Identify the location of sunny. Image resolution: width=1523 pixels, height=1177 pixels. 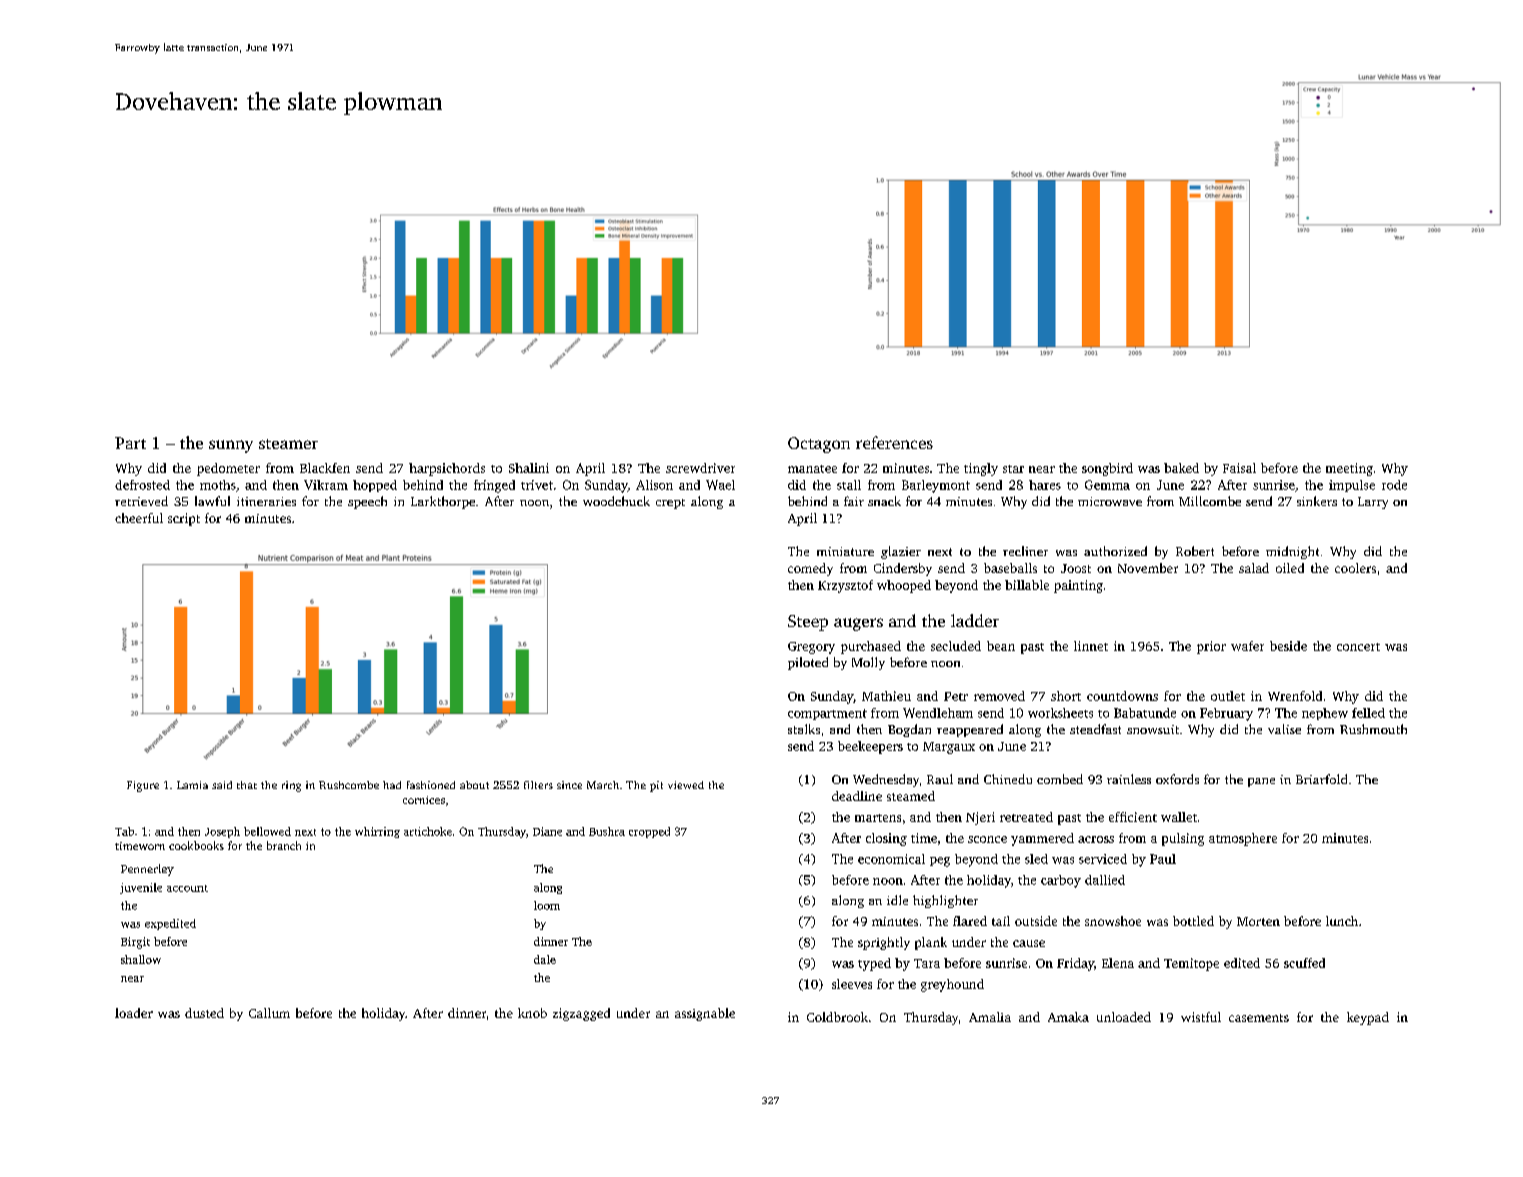
(231, 446).
